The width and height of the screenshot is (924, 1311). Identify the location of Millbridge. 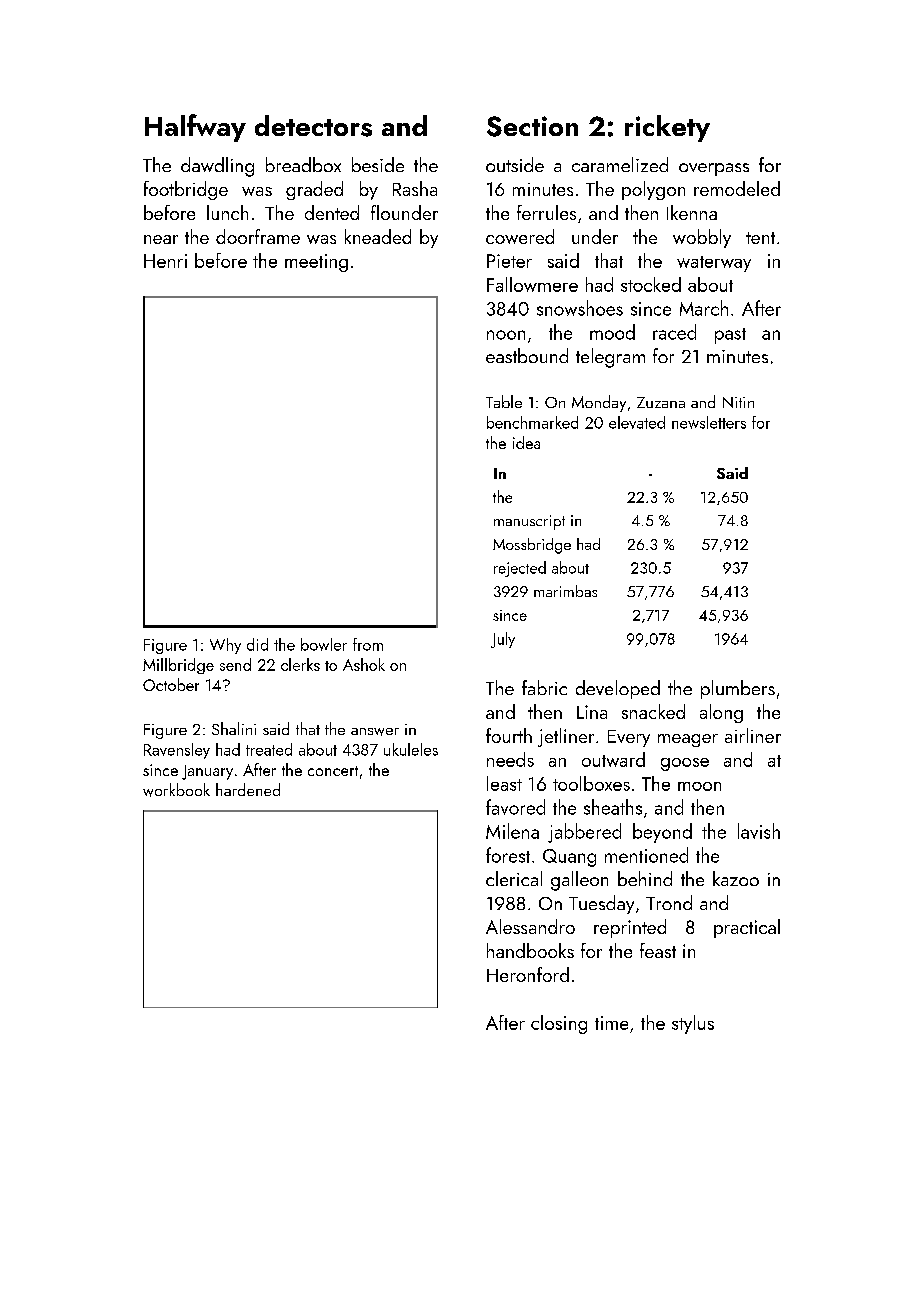
(178, 666).
